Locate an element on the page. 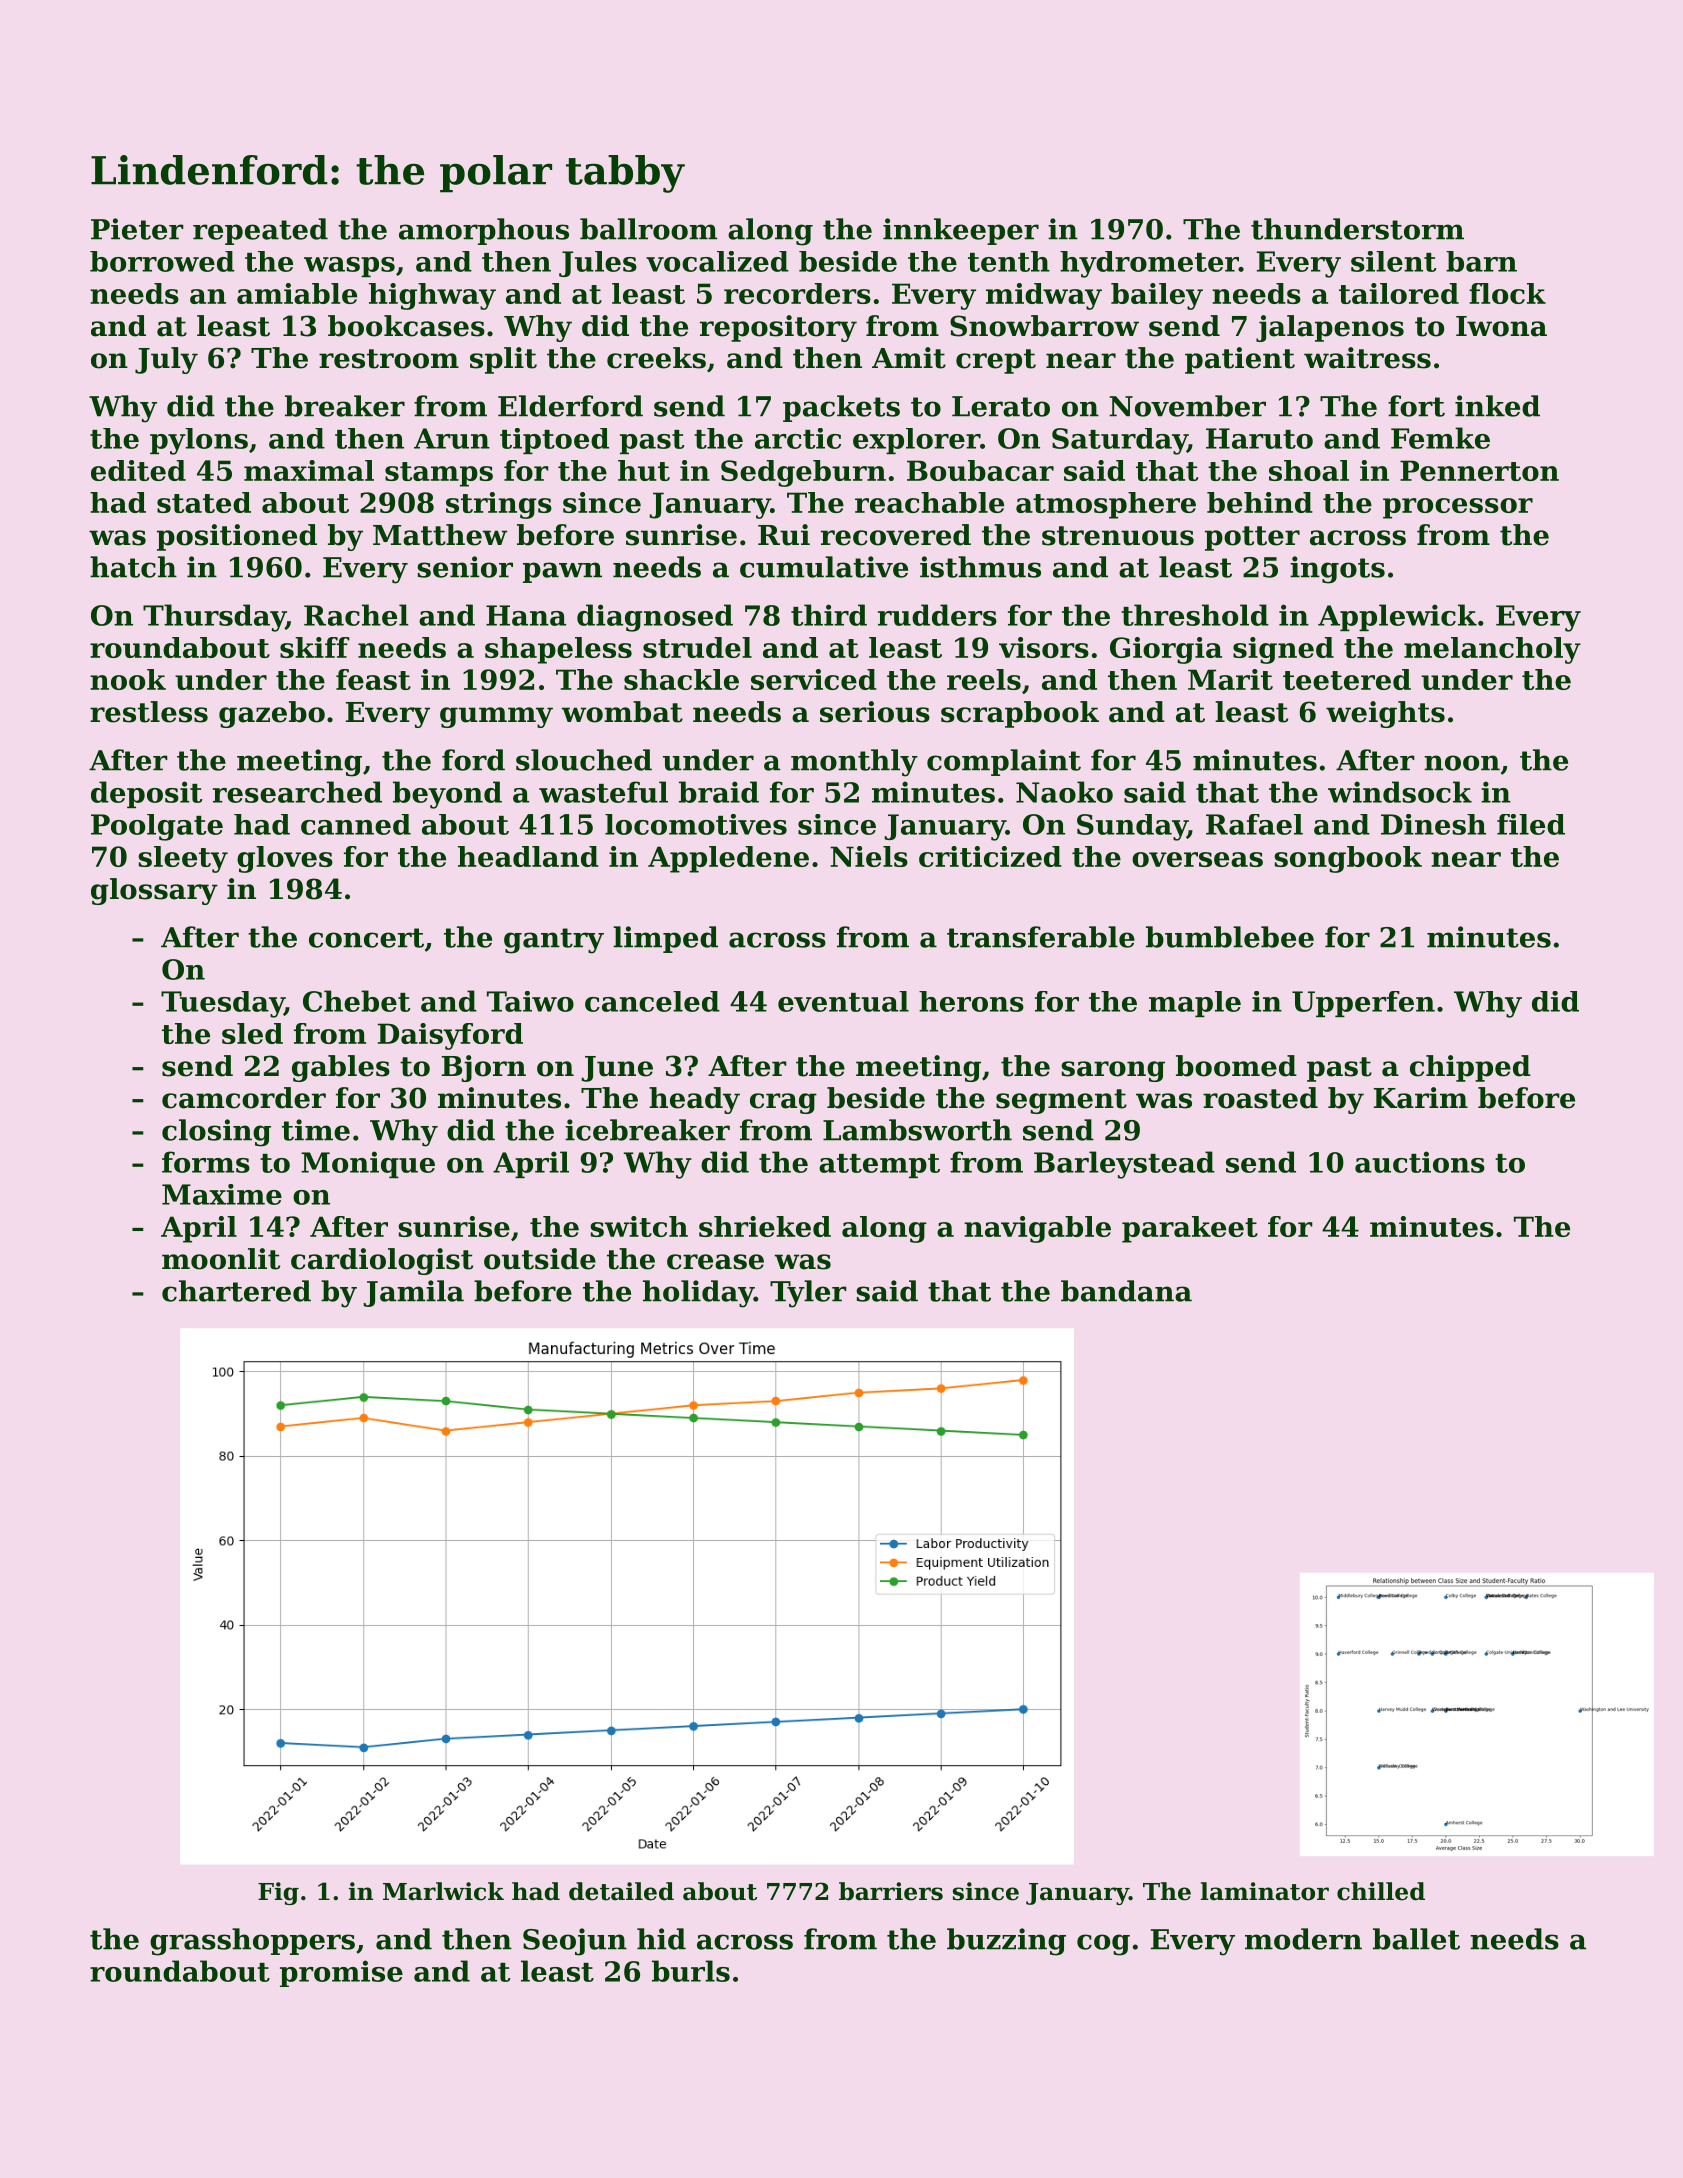  auctions is located at coordinates (1420, 1162).
